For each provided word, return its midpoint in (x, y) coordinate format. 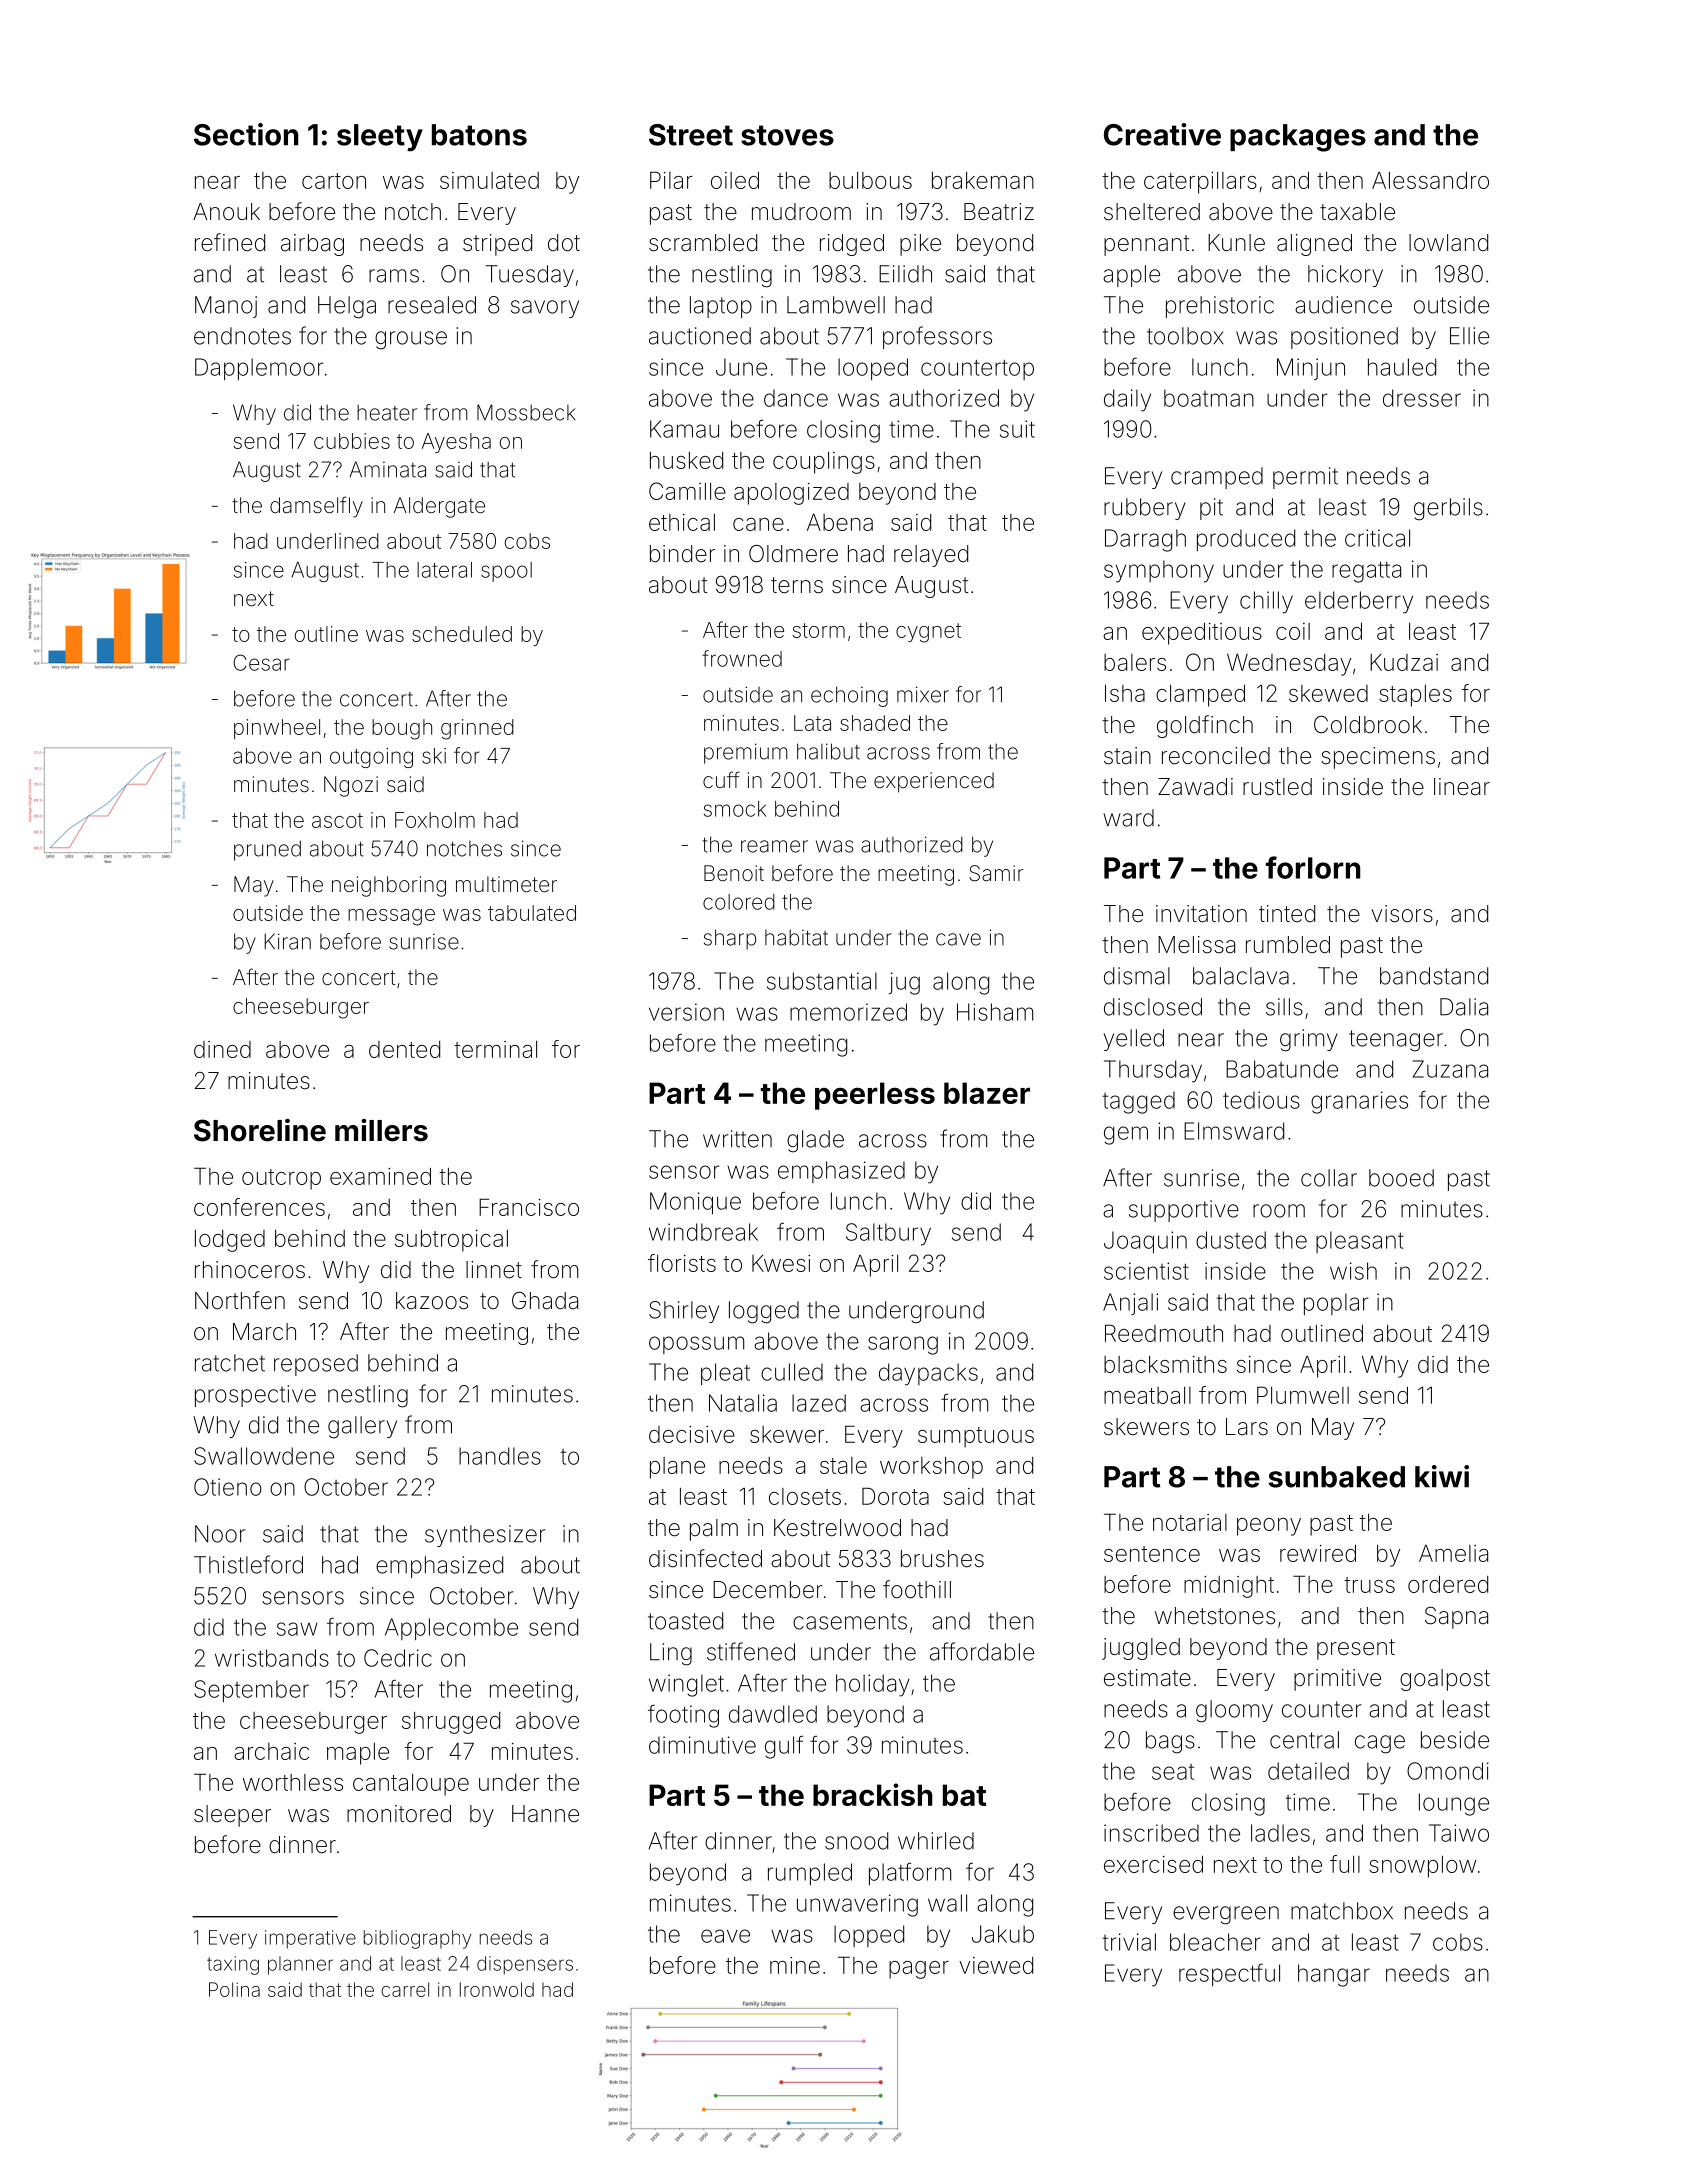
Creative (1162, 134)
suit (1017, 429)
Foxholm (435, 820)
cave (958, 939)
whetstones (1215, 1616)
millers (381, 1130)
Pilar (671, 180)
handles (500, 1456)
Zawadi (1195, 787)
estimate (1147, 1678)
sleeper (232, 1816)
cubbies (352, 441)
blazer (987, 1093)
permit (1305, 478)
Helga (347, 307)
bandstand (1434, 976)
